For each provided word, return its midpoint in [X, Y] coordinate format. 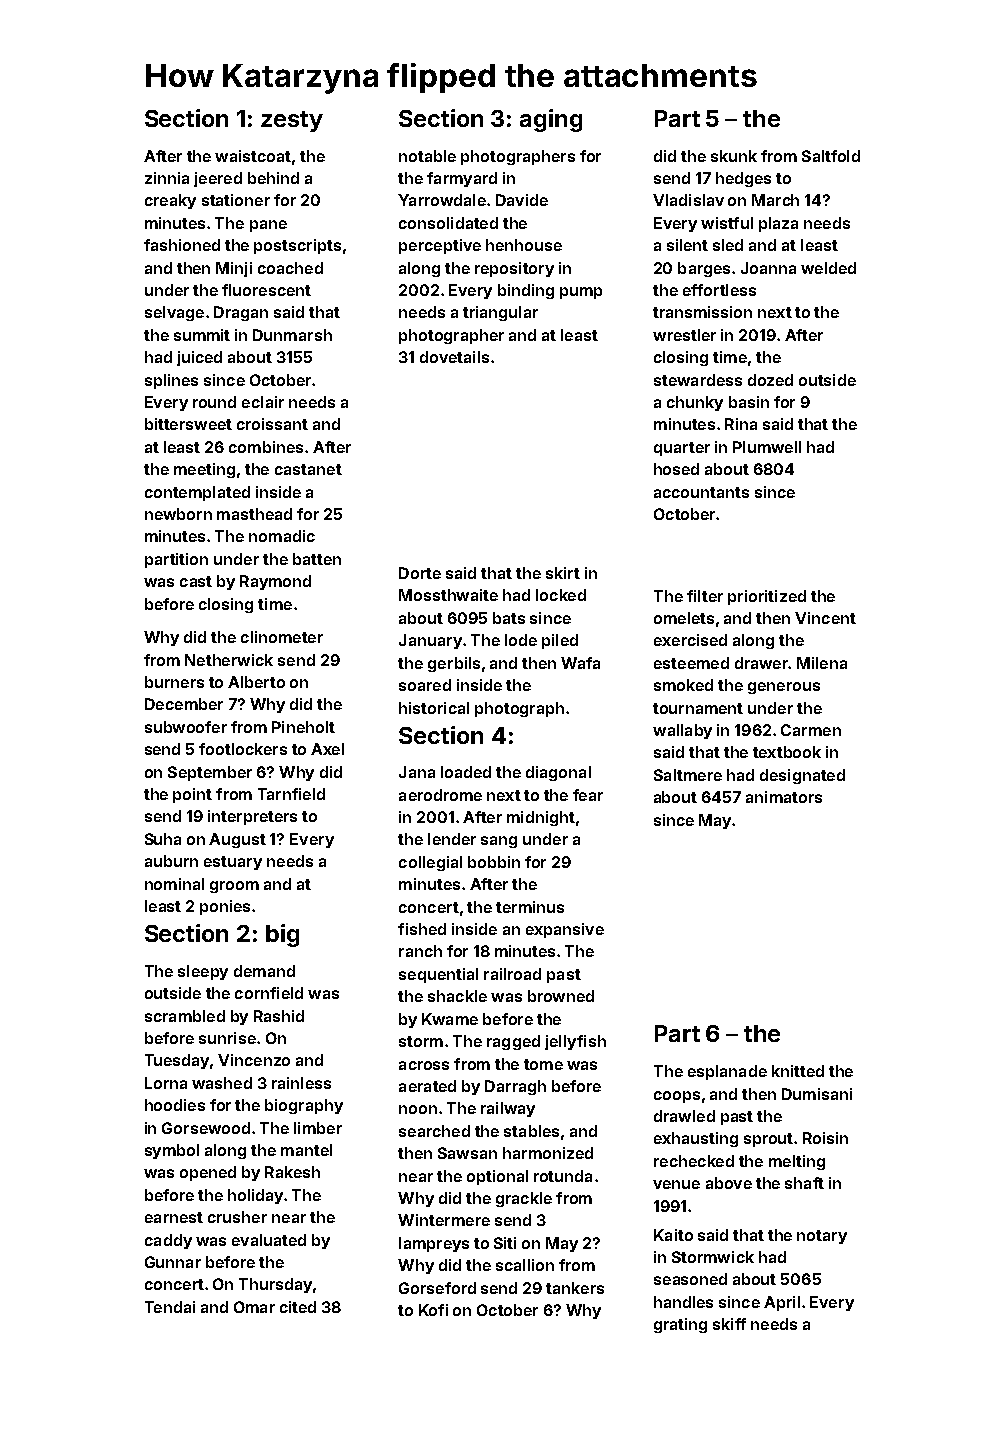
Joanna [768, 268]
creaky [170, 201]
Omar [254, 1307]
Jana [417, 772]
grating [680, 1325]
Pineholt [303, 727]
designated [802, 776]
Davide [522, 200]
